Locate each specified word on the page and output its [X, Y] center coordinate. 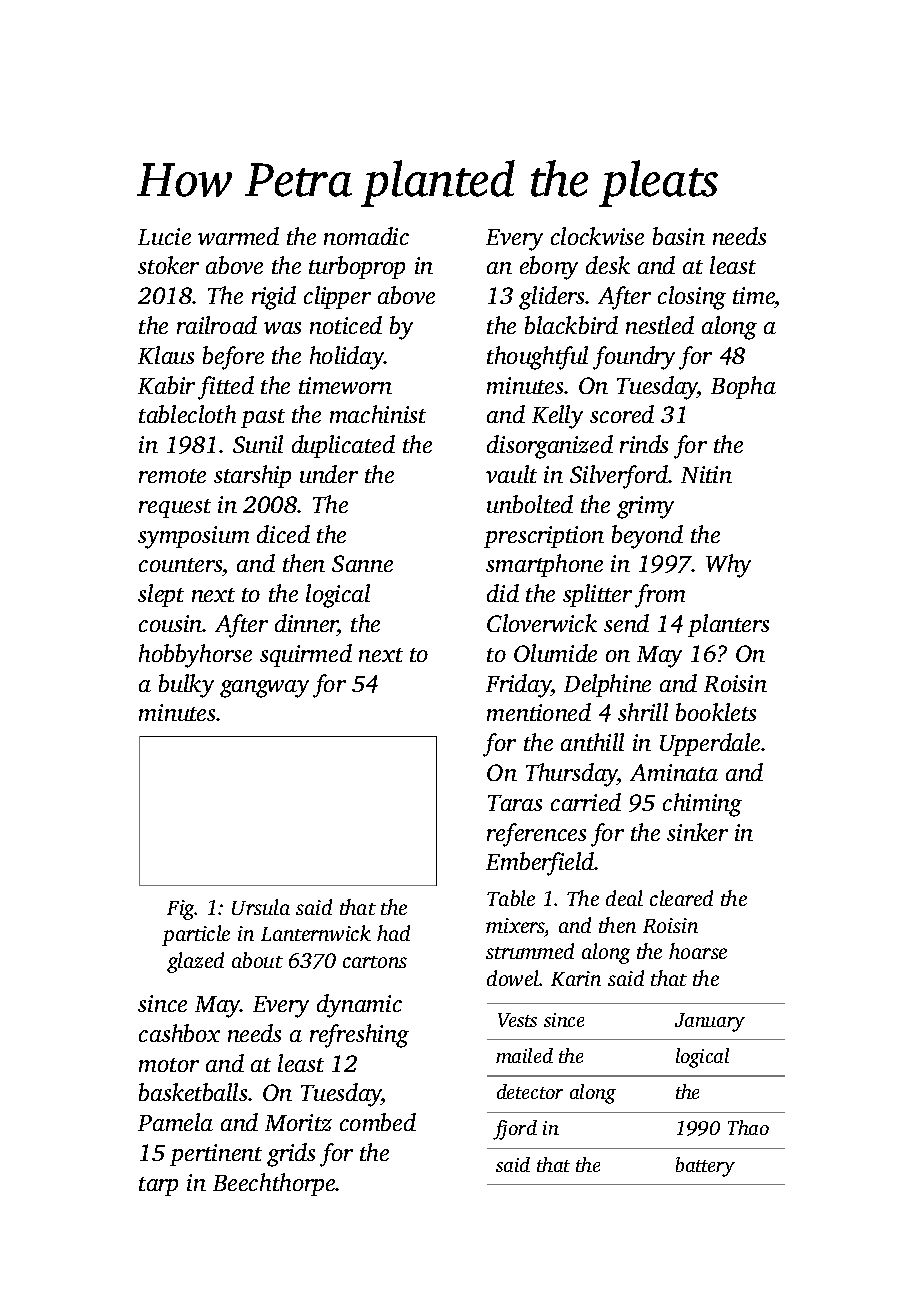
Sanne [362, 563]
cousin [171, 623]
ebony [549, 268]
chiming [702, 805]
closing [692, 298]
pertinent [216, 1155]
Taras [515, 803]
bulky [186, 686]
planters [728, 625]
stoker [168, 265]
